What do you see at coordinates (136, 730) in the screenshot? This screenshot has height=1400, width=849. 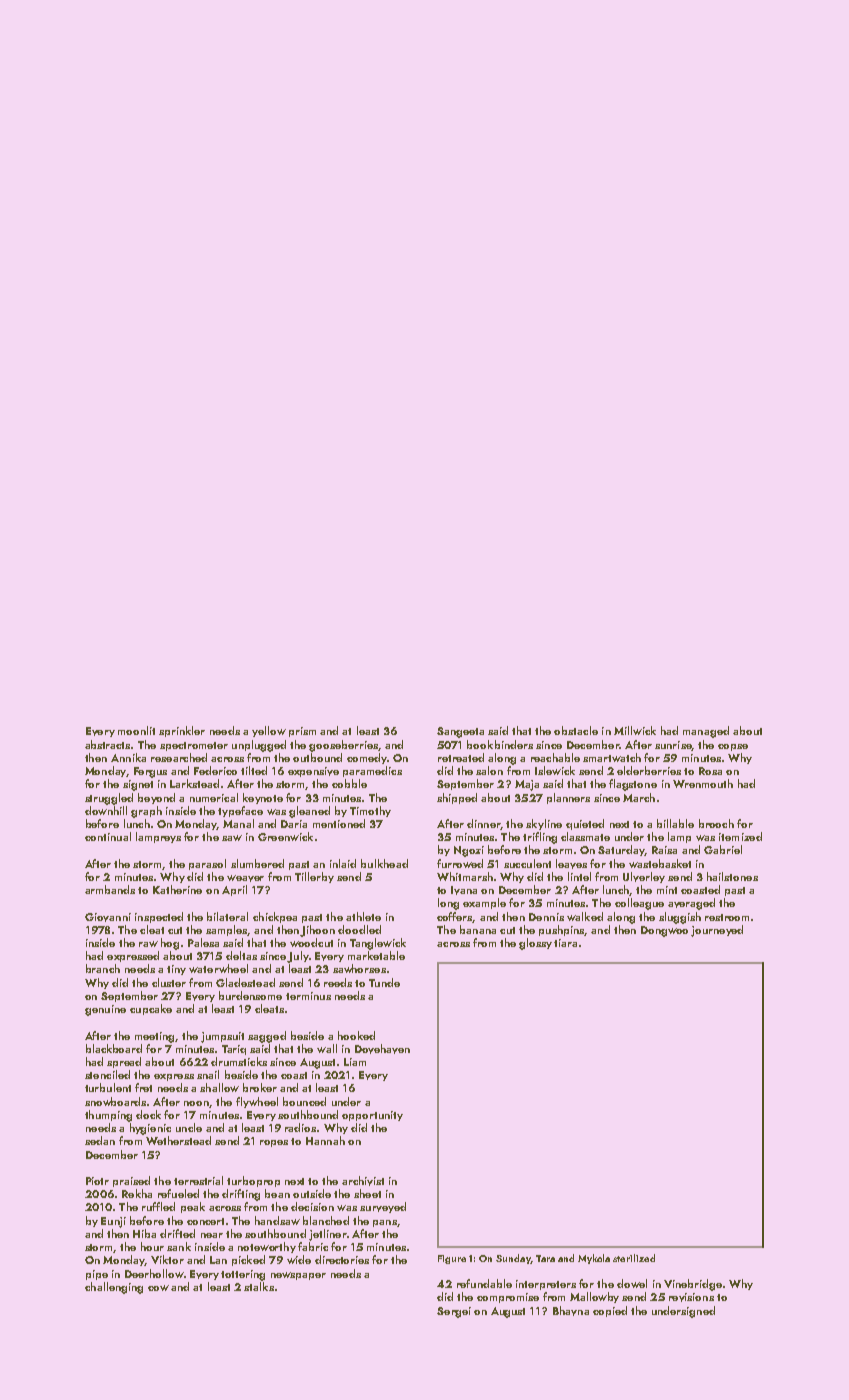 I see `moonlit` at bounding box center [136, 730].
